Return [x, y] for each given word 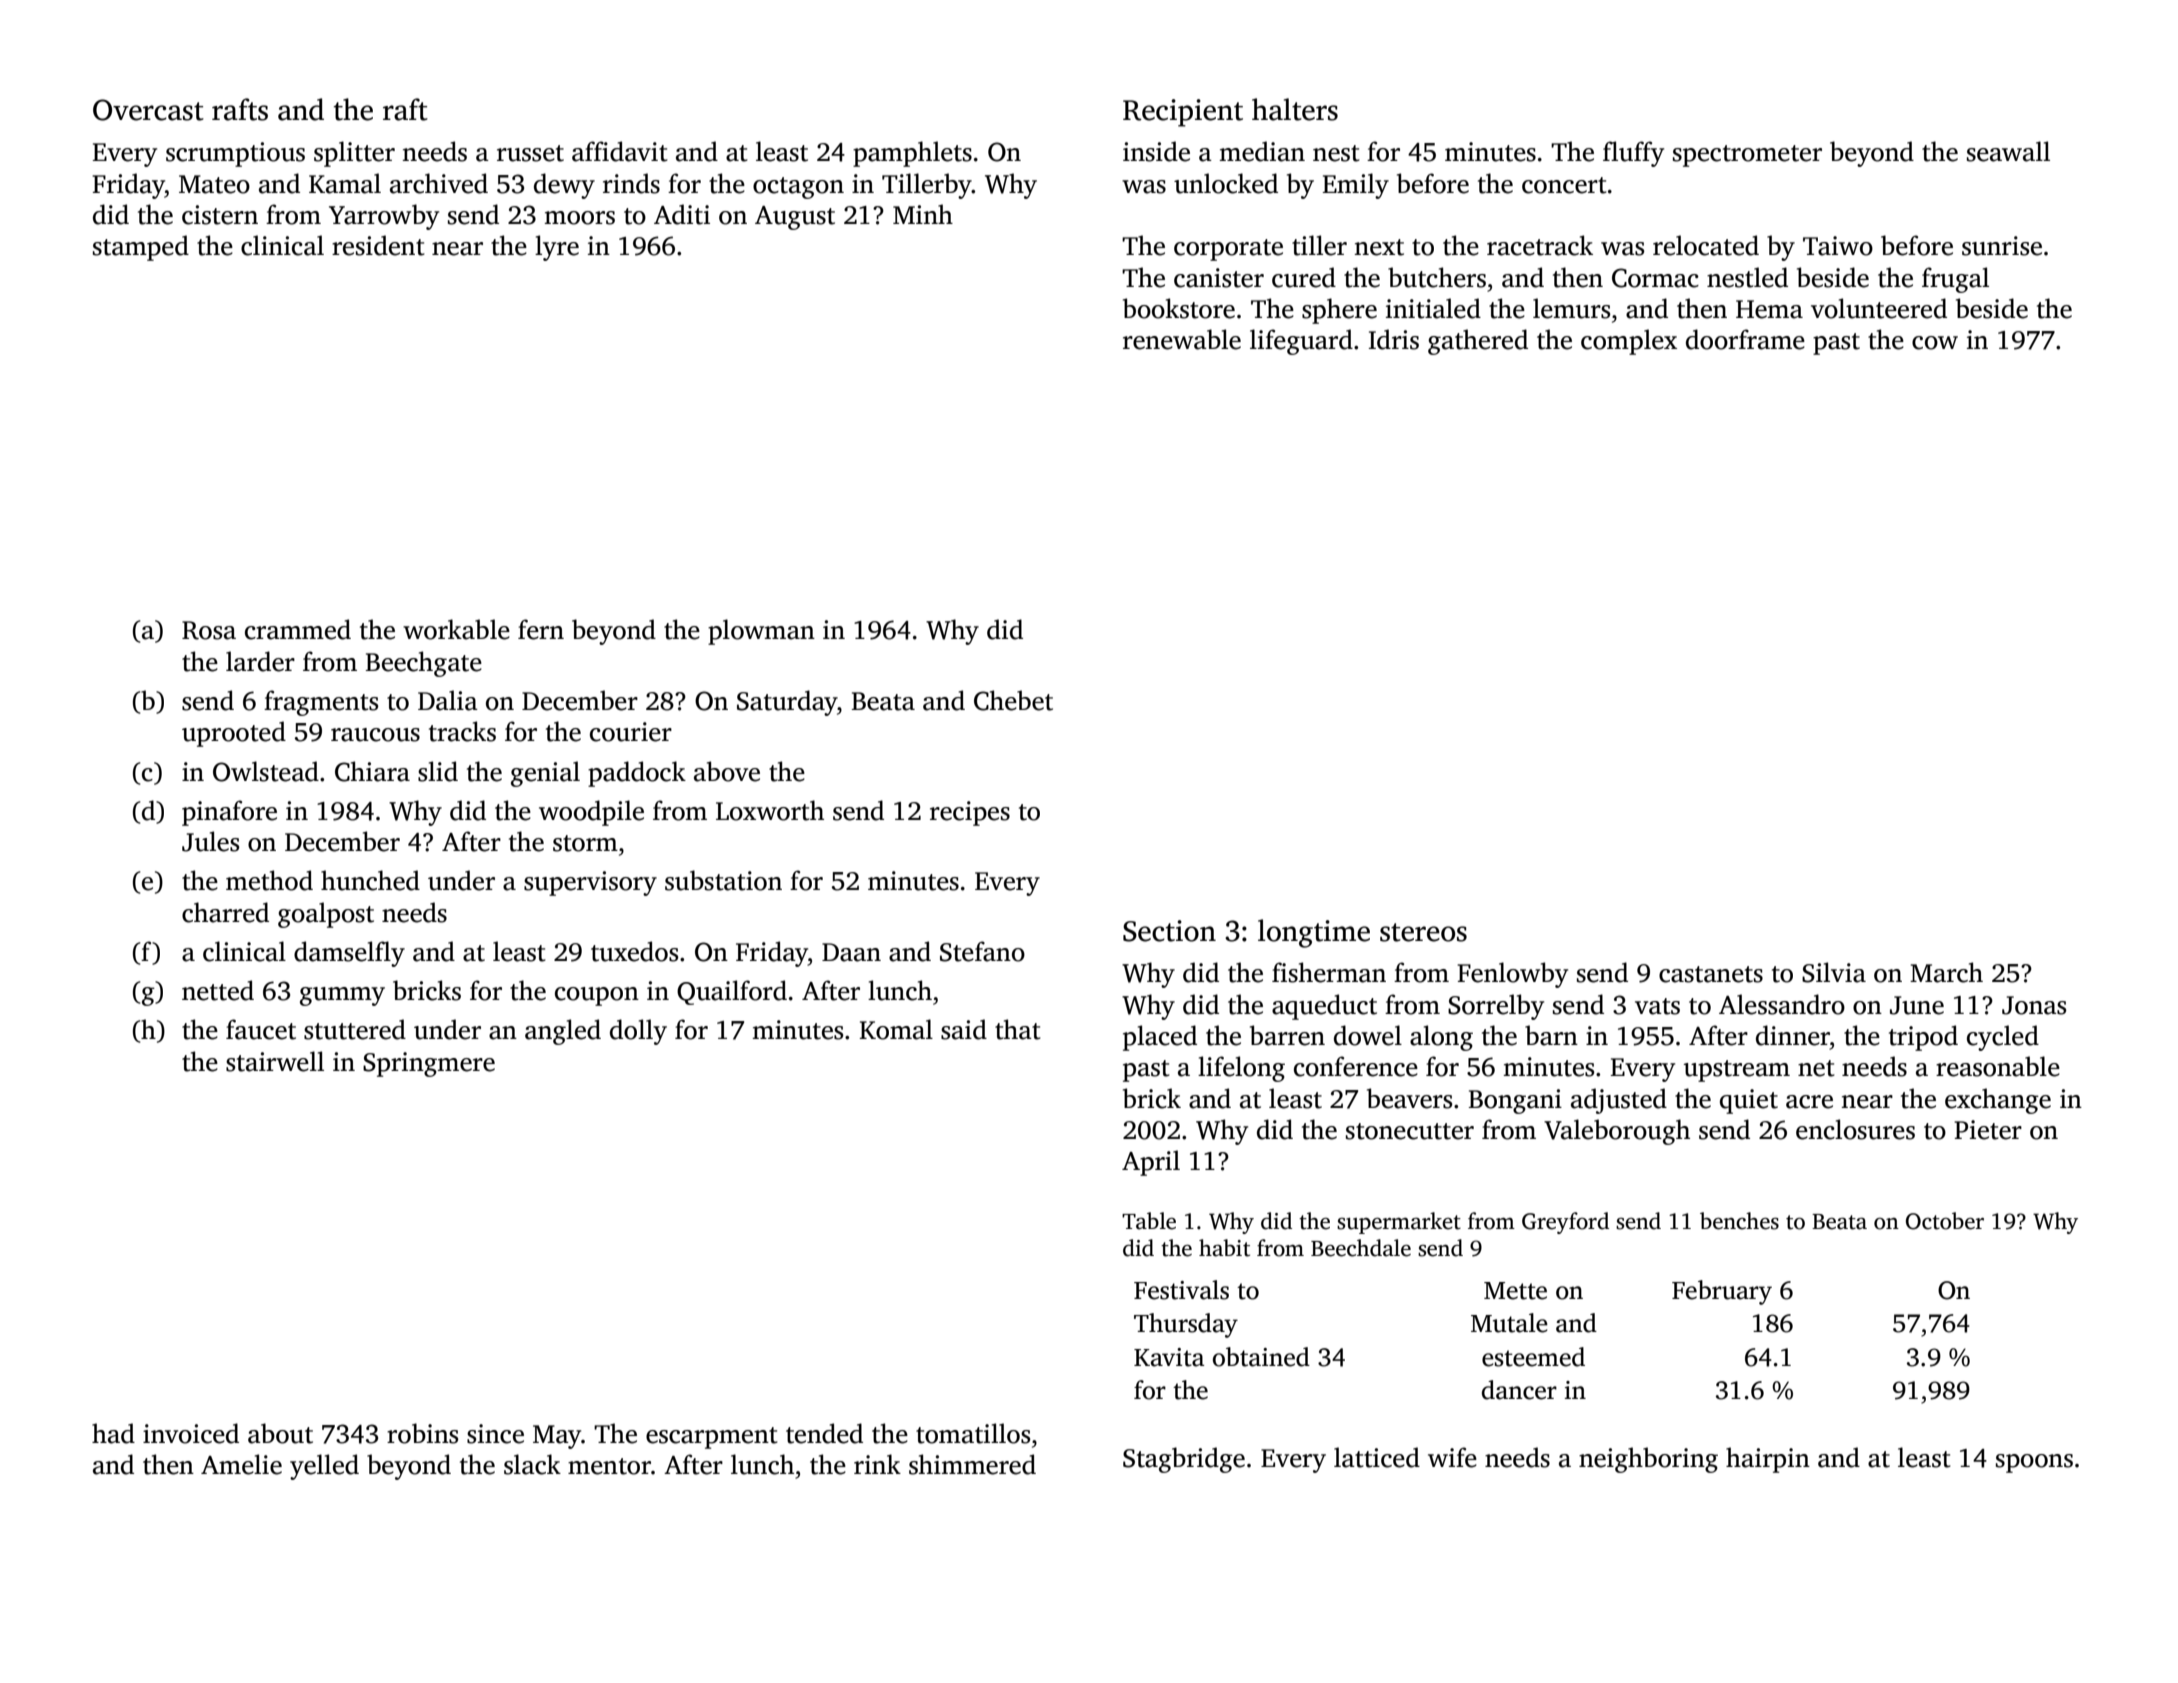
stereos [1423, 932]
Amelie [241, 1464]
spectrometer [1747, 156]
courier [631, 732]
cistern [220, 215]
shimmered [972, 1464]
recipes [970, 813]
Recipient [1183, 113]
